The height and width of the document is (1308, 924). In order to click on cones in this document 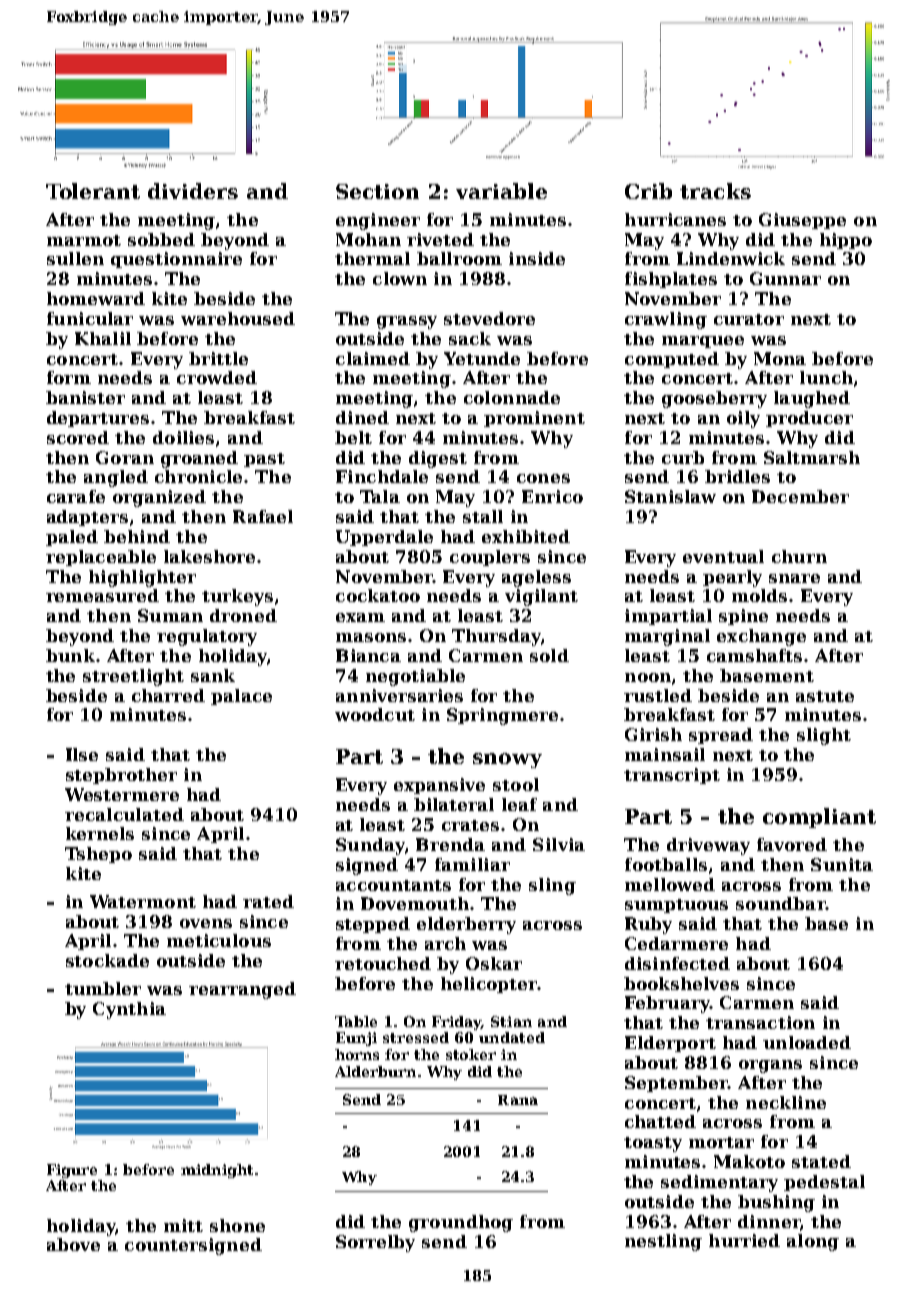, I will do `click(543, 478)`.
